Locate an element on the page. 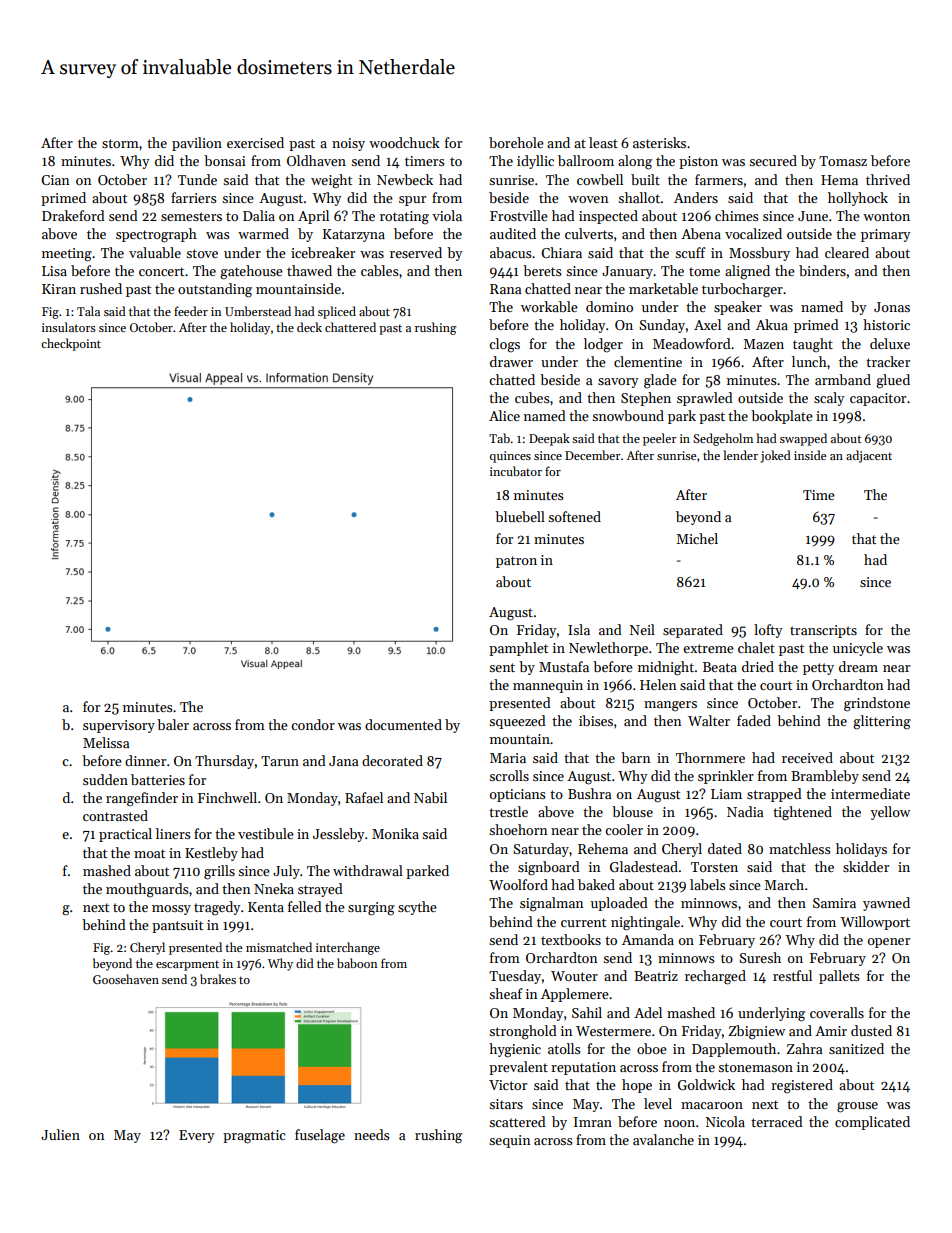 The height and width of the image is (1233, 952). needs is located at coordinates (372, 1134).
